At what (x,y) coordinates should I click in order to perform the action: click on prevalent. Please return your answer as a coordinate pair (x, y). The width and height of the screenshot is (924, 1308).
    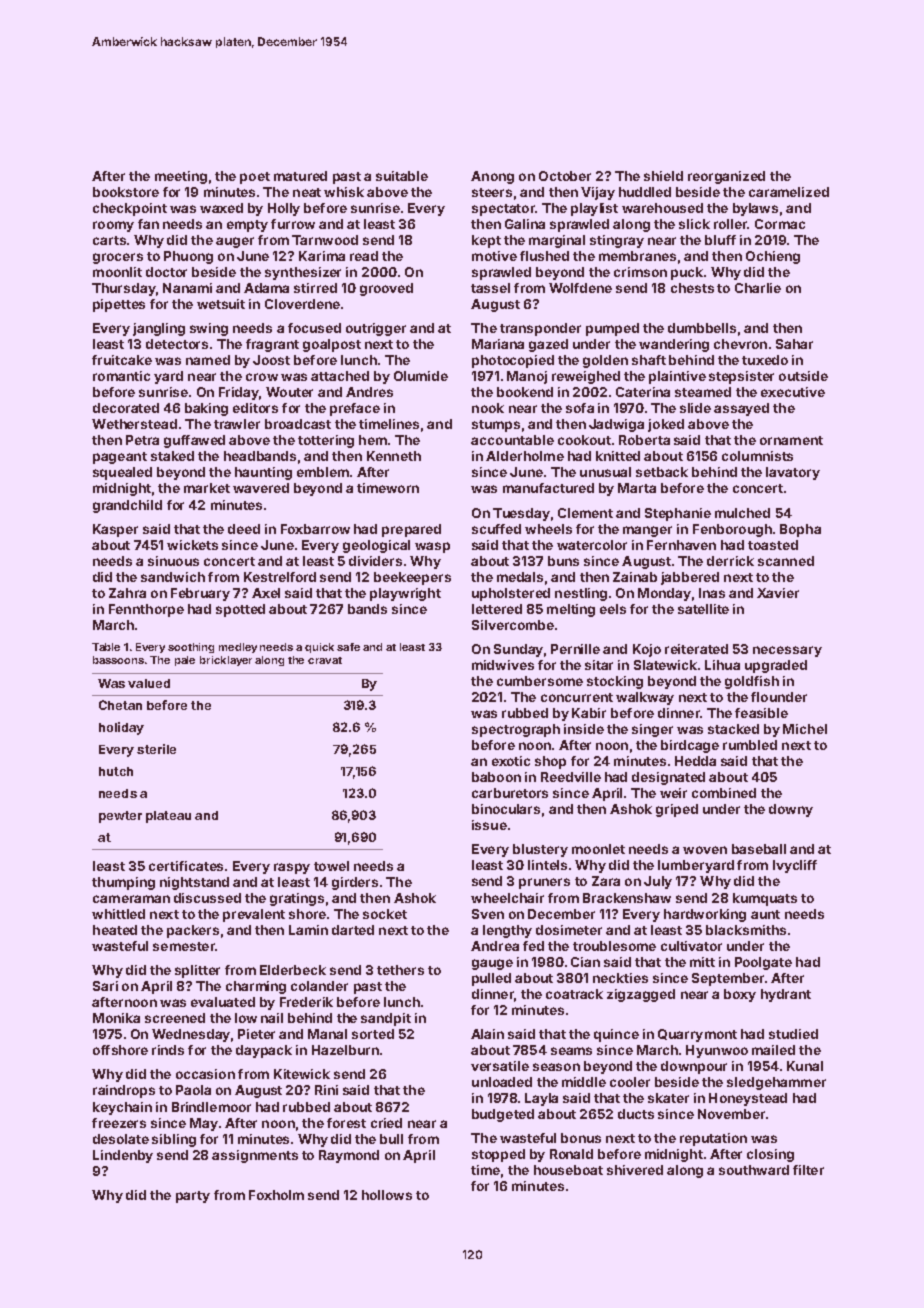
    Looking at the image, I should click on (254, 915).
